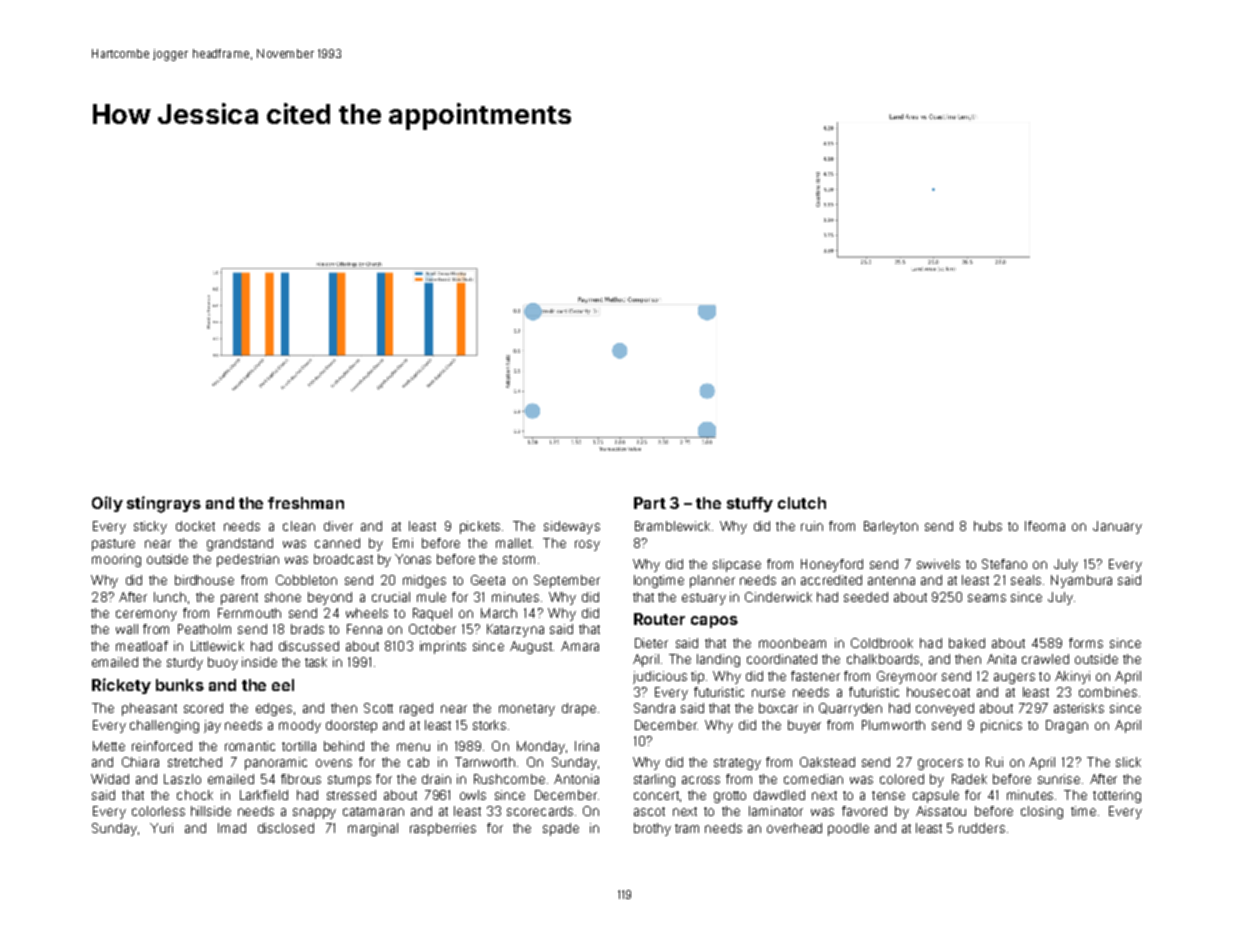 This screenshot has width=1233, height=952. Describe the element at coordinates (792, 643) in the screenshot. I see `moonbeam` at that location.
